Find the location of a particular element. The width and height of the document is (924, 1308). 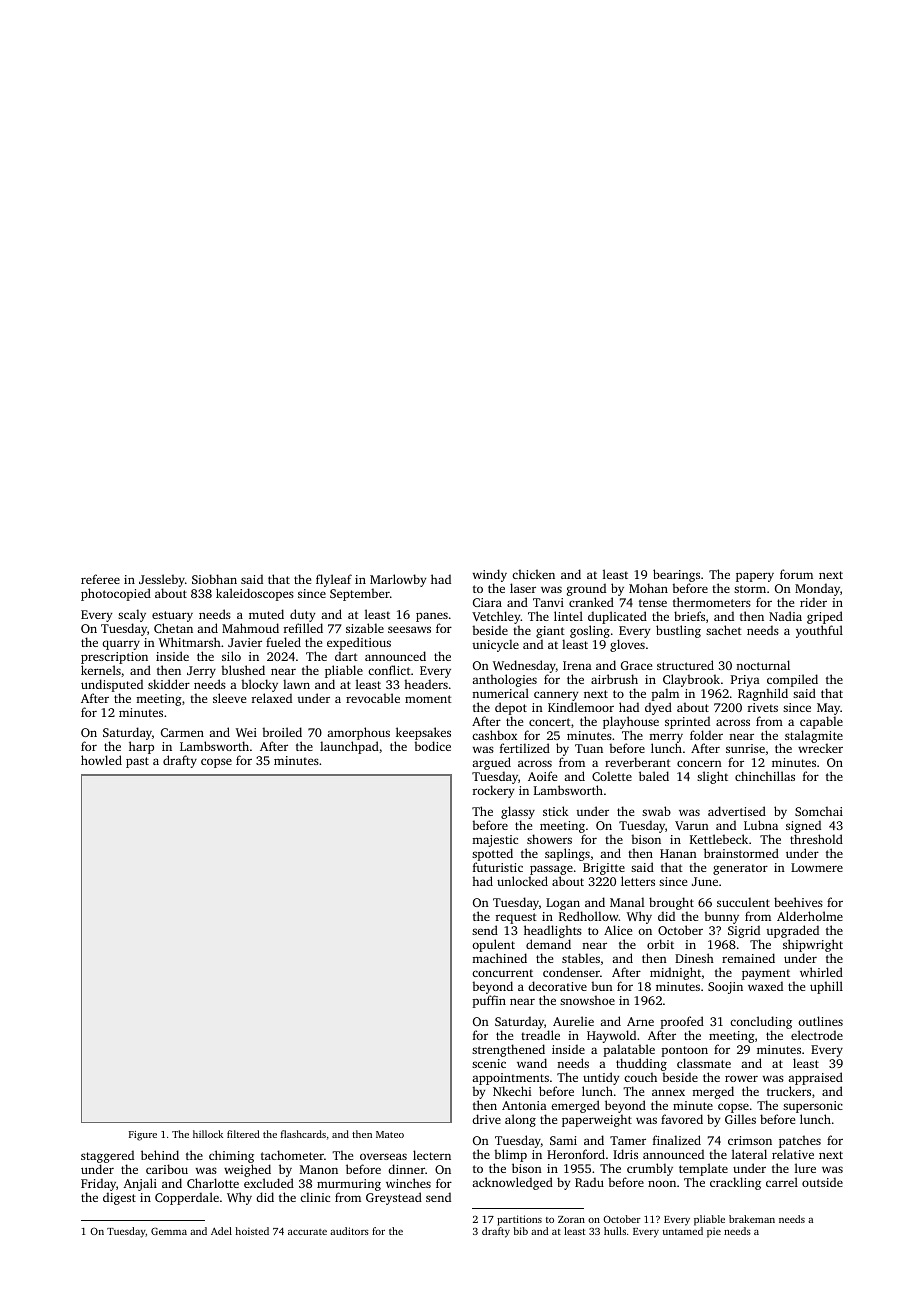

untamed is located at coordinates (683, 1231).
